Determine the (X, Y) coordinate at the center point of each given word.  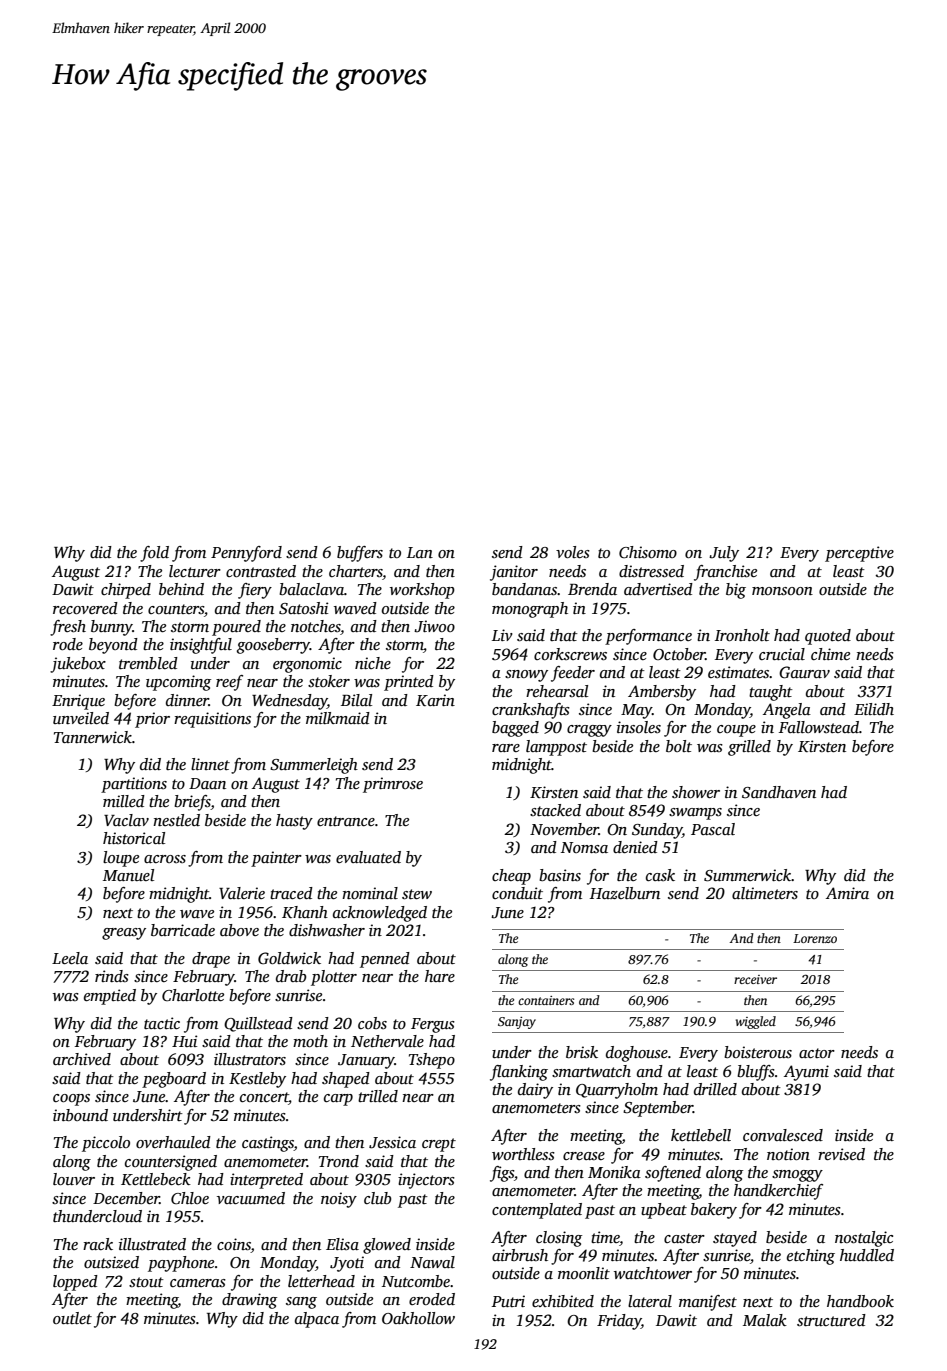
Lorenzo (815, 938)
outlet (72, 1318)
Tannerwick (93, 737)
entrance (346, 821)
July (724, 554)
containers (546, 1000)
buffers (360, 554)
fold (154, 554)
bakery (714, 1211)
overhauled (173, 1142)
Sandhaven (779, 792)
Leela (70, 958)
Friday (619, 1322)
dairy (535, 1091)
